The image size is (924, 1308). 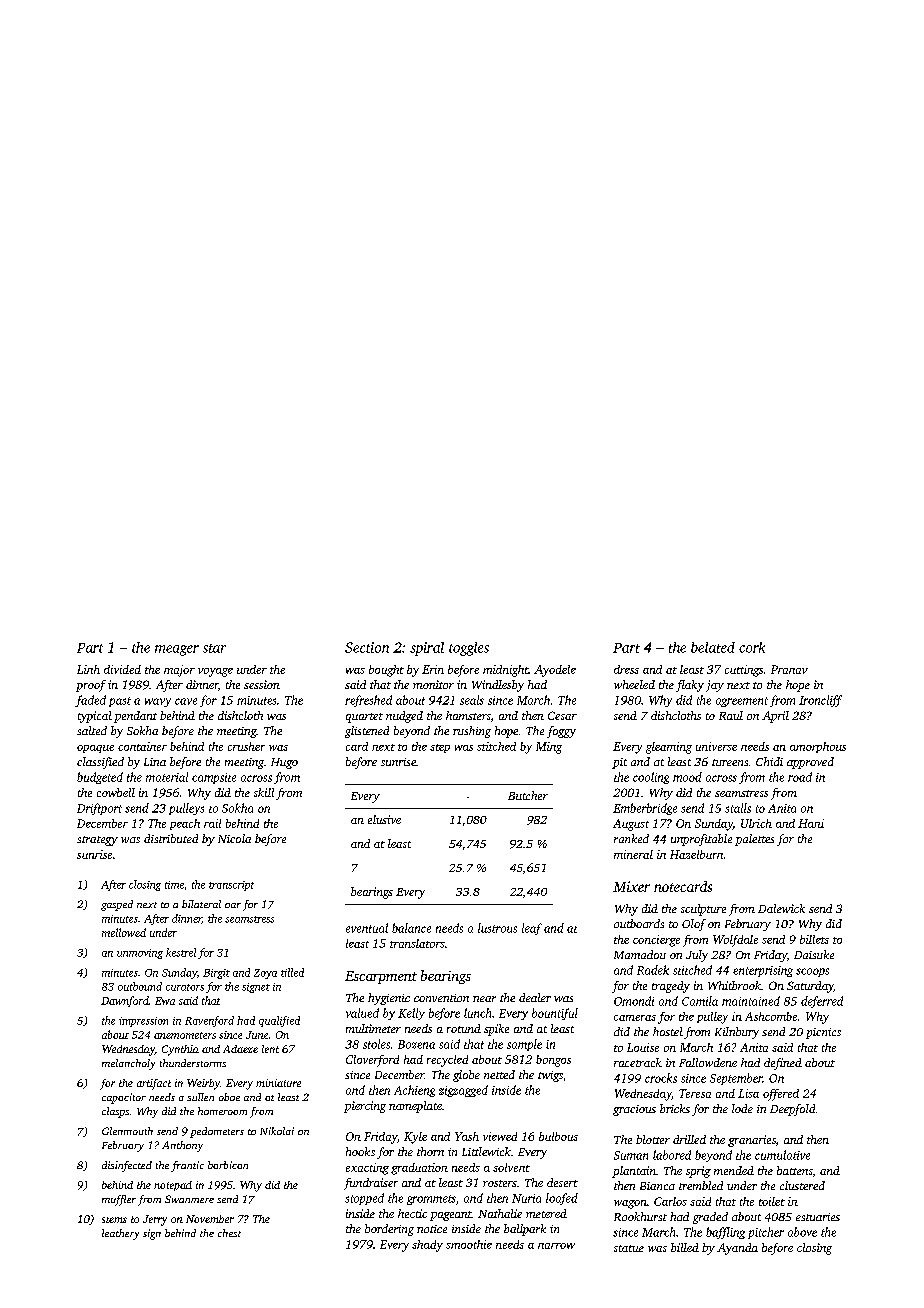 I want to click on dealer, so click(x=535, y=997).
